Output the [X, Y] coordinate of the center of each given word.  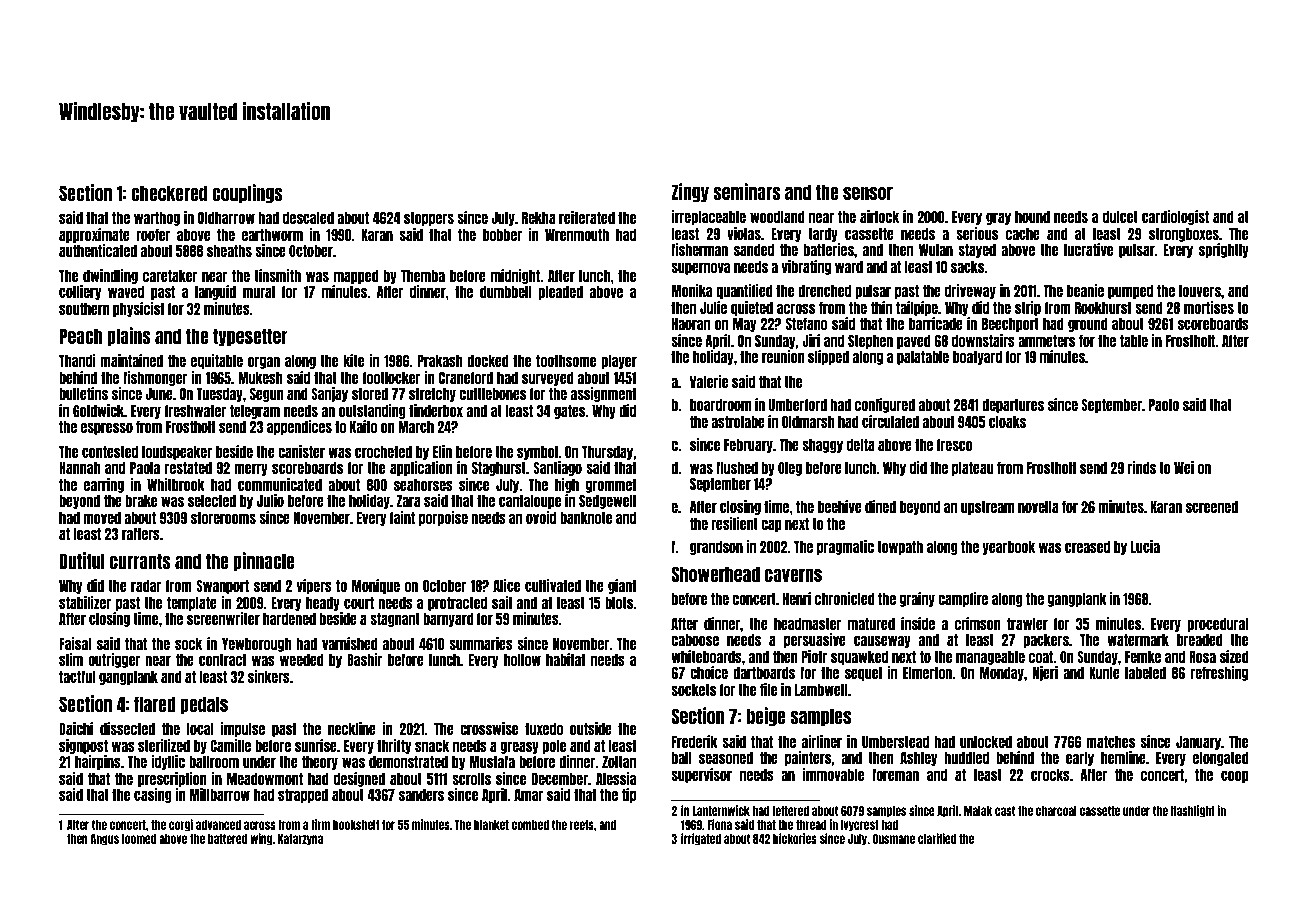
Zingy [690, 192]
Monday [1002, 674]
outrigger [114, 660]
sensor [868, 193]
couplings [247, 194]
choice [709, 672]
